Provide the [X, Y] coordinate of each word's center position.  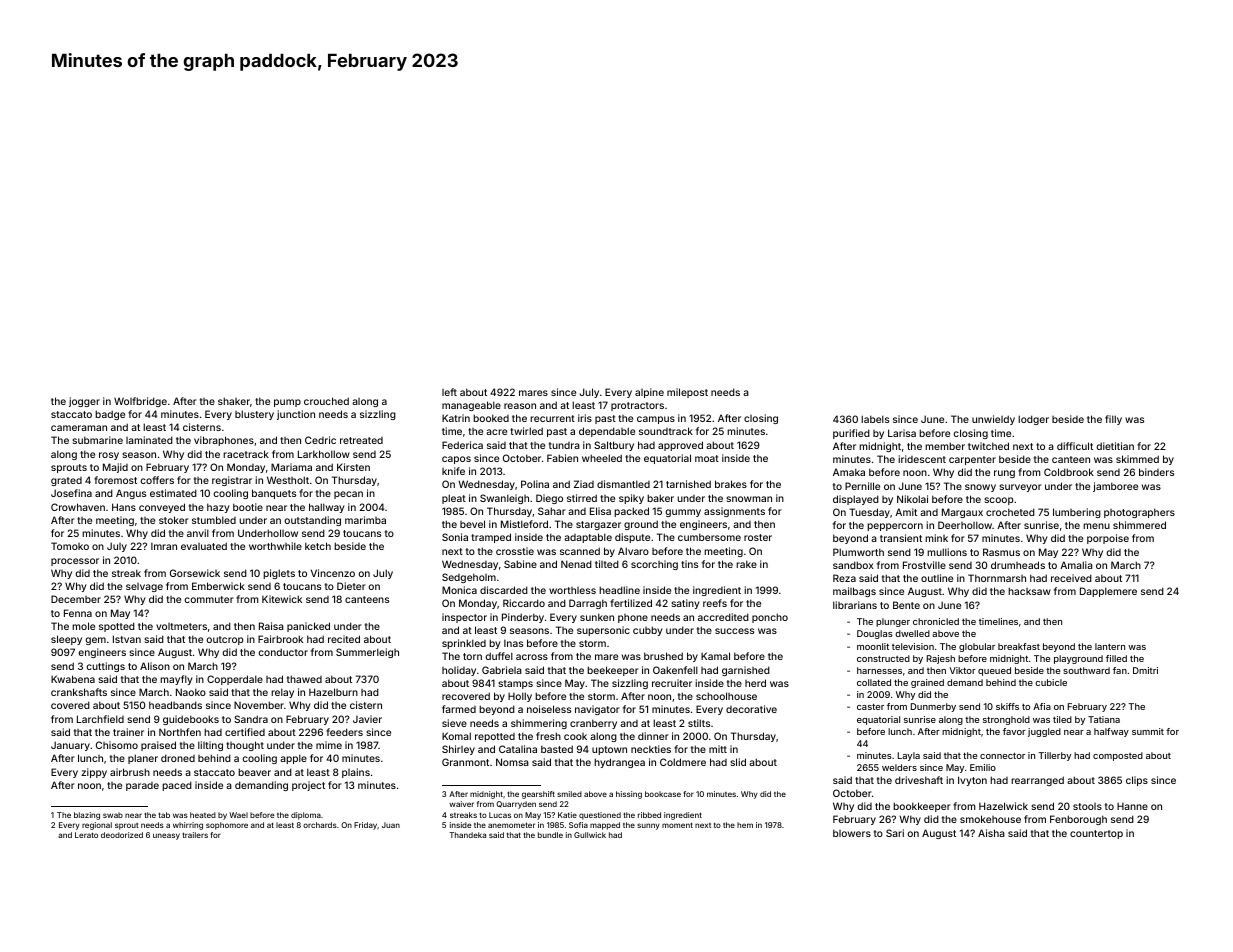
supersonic [603, 631]
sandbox [853, 565]
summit [1148, 731]
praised [158, 746]
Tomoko [70, 546]
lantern [1110, 646]
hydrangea [619, 763]
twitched [988, 446]
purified [851, 434]
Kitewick [282, 599]
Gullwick [590, 835]
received [1071, 578]
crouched [326, 401]
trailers [195, 835]
